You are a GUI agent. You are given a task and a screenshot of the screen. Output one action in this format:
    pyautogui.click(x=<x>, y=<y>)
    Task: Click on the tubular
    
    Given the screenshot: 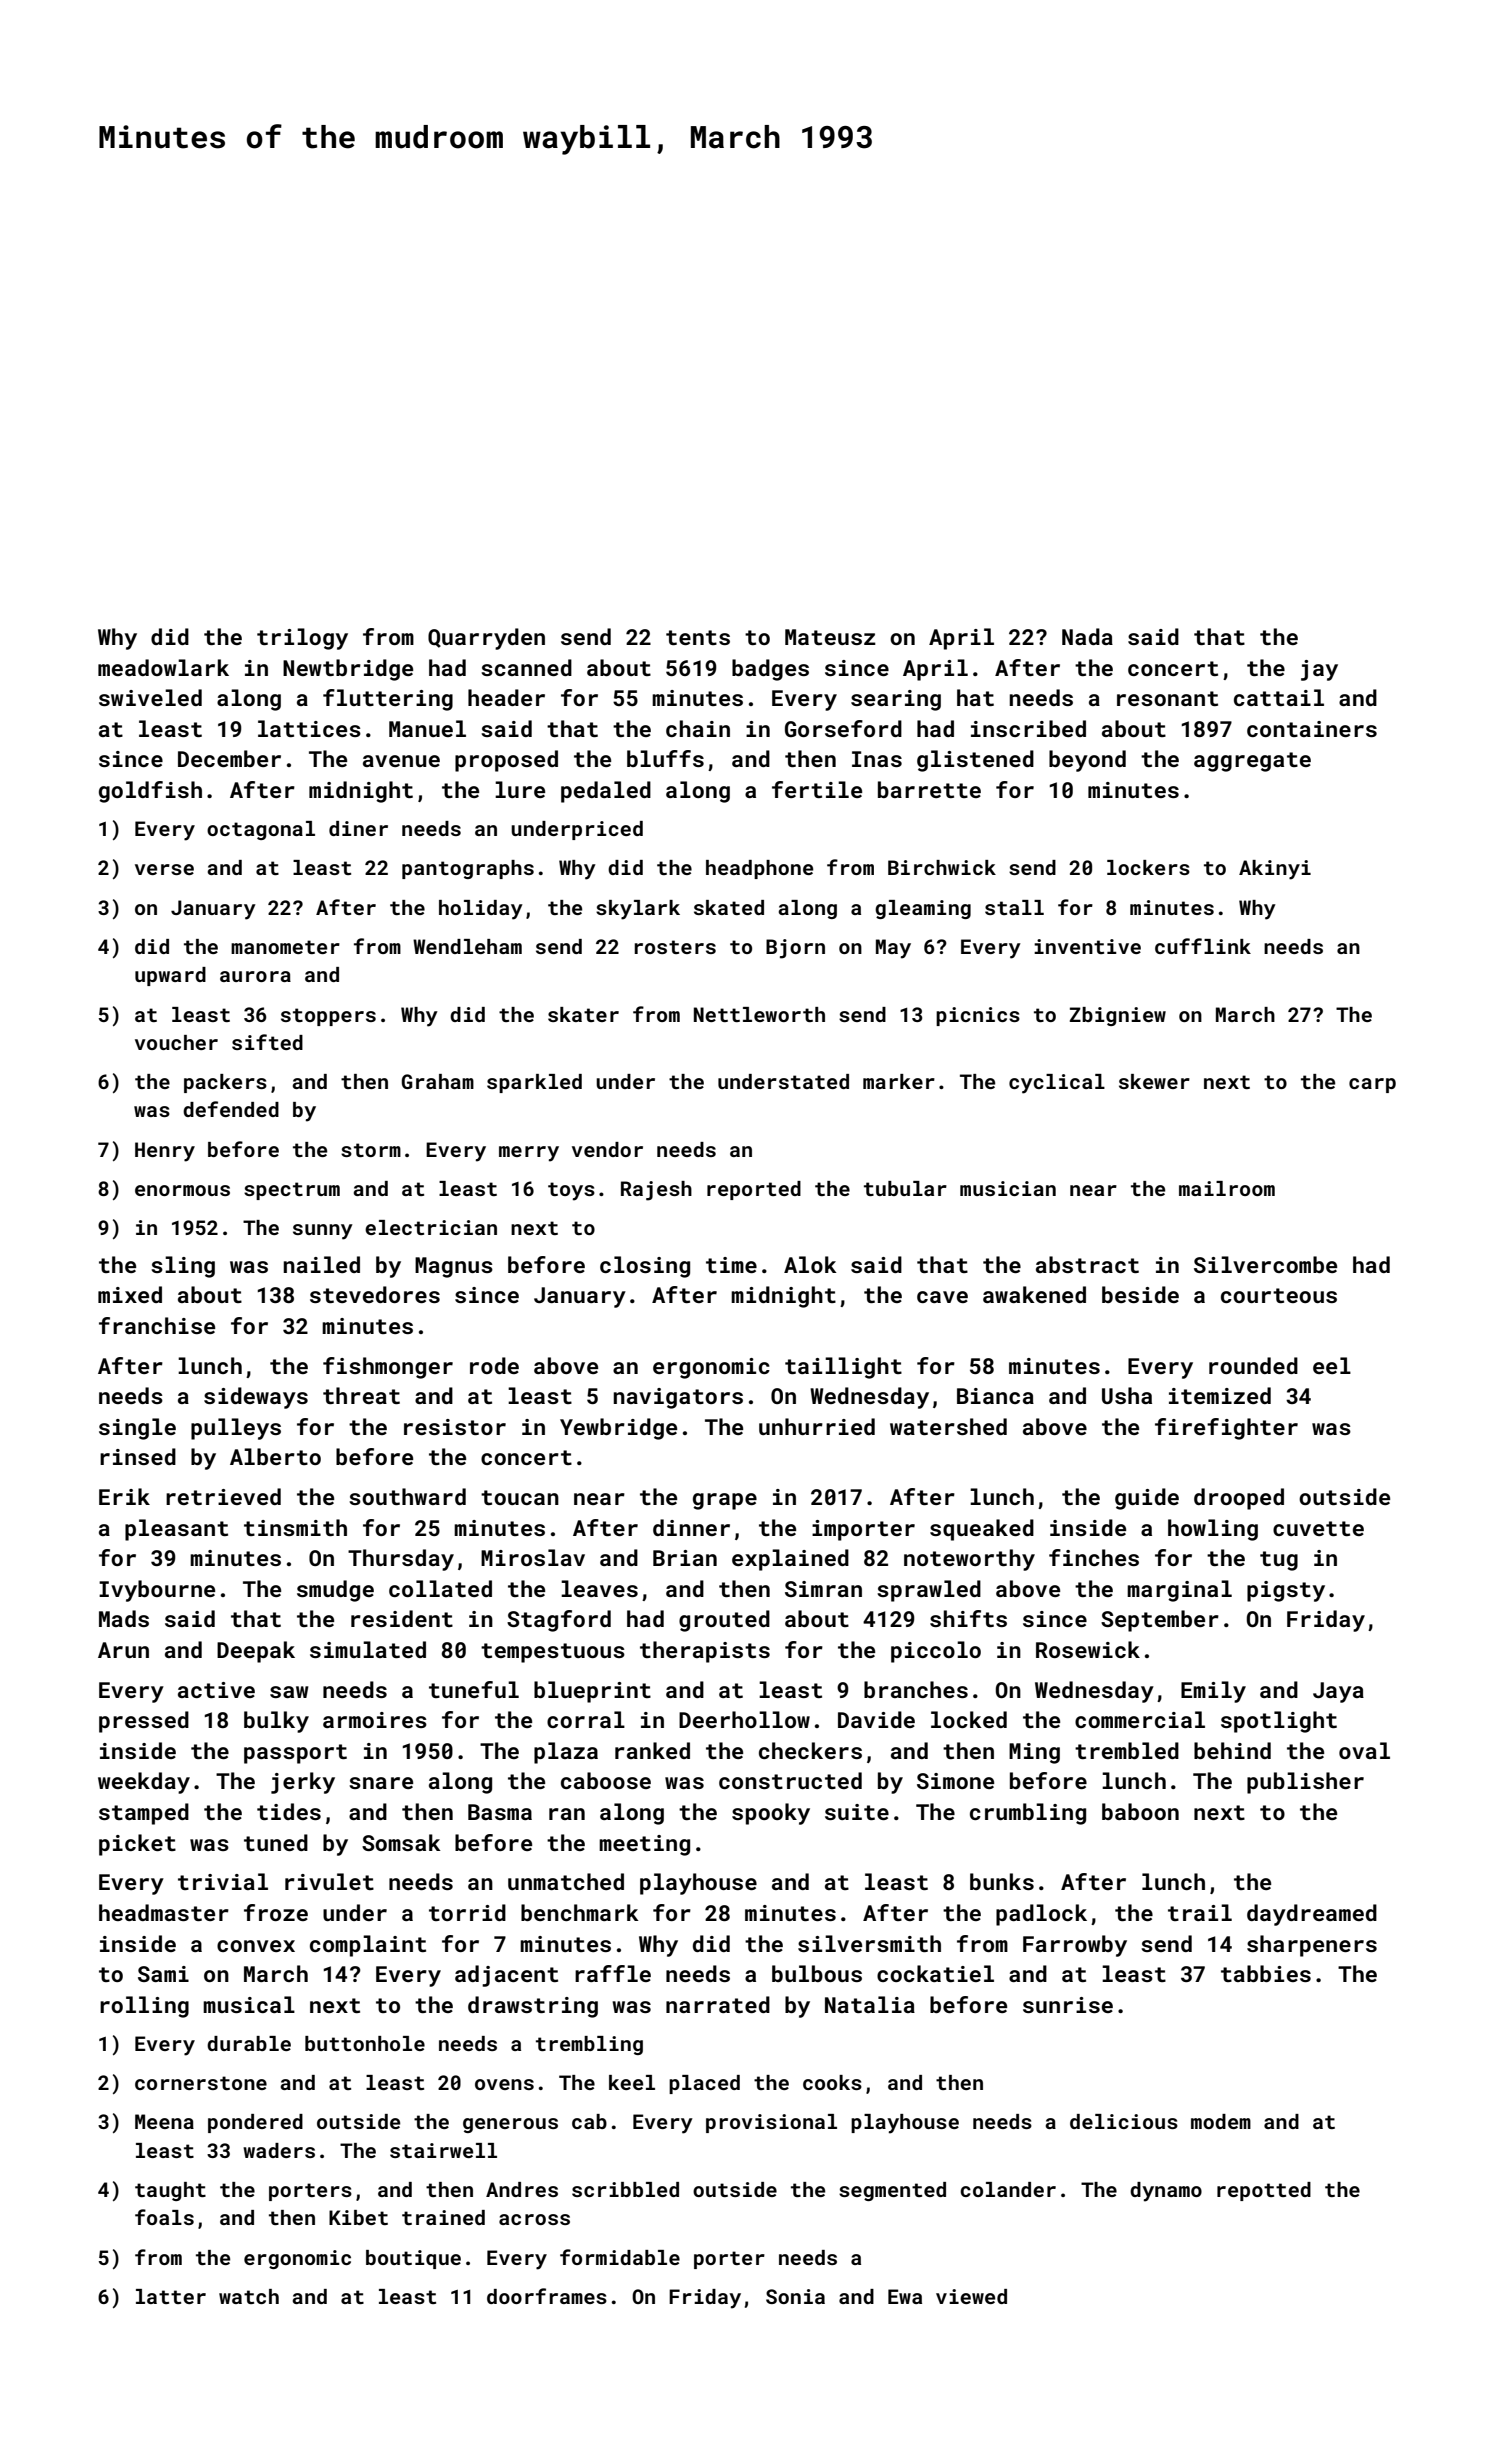 What is the action you would take?
    pyautogui.click(x=905, y=1188)
